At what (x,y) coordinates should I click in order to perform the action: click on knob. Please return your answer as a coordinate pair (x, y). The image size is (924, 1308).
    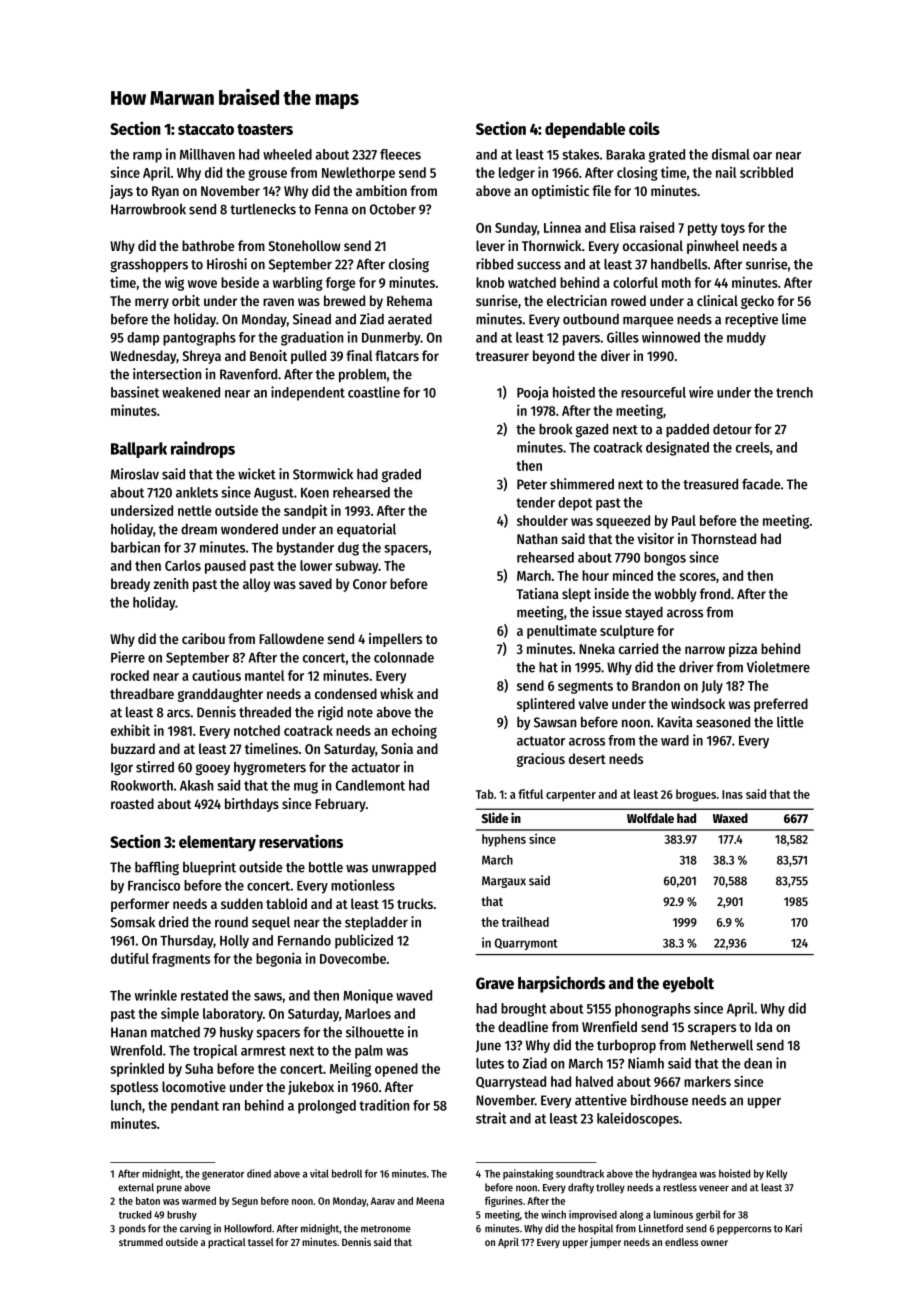
    Looking at the image, I should click on (490, 282).
